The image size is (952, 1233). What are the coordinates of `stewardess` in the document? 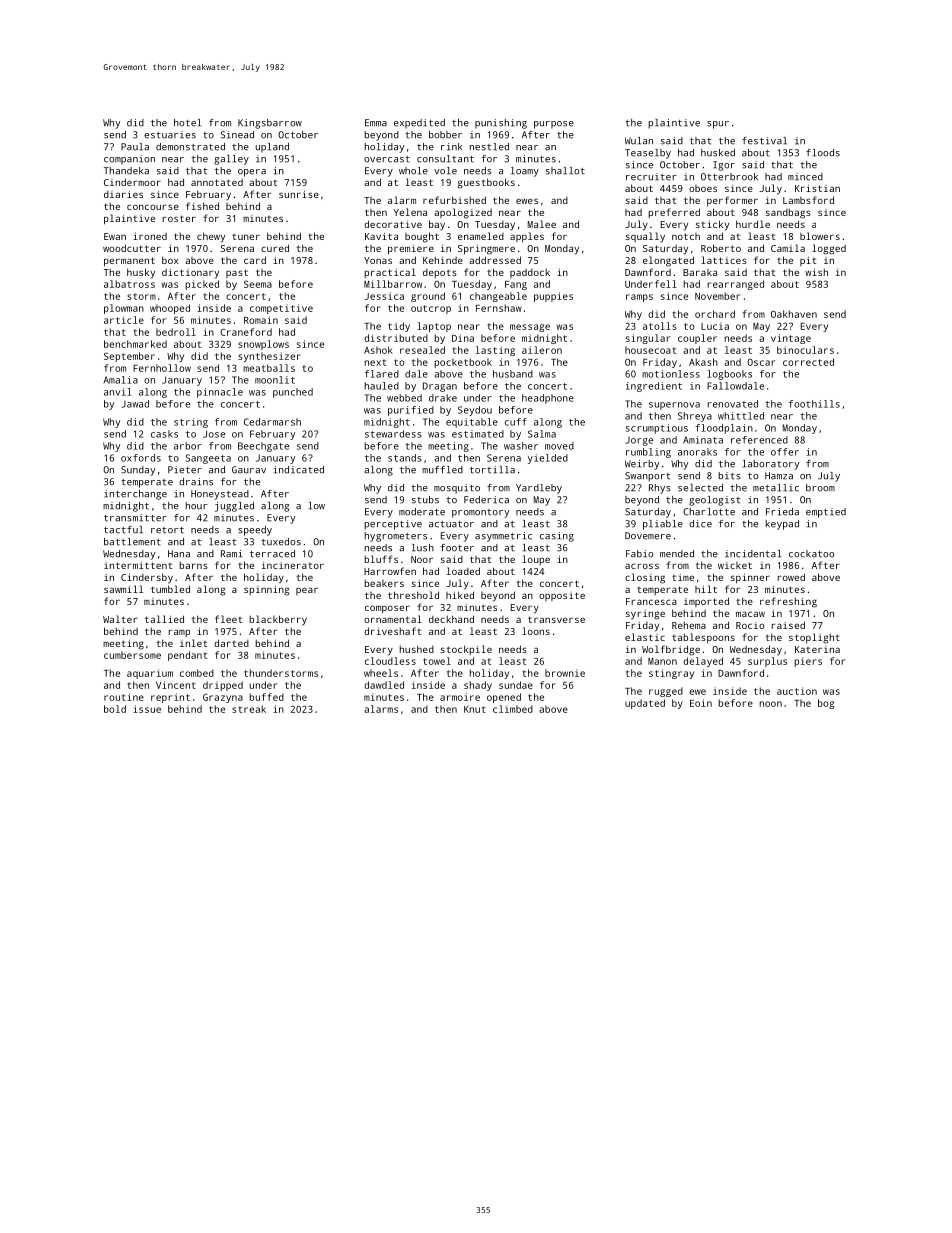 It's located at (393, 434).
